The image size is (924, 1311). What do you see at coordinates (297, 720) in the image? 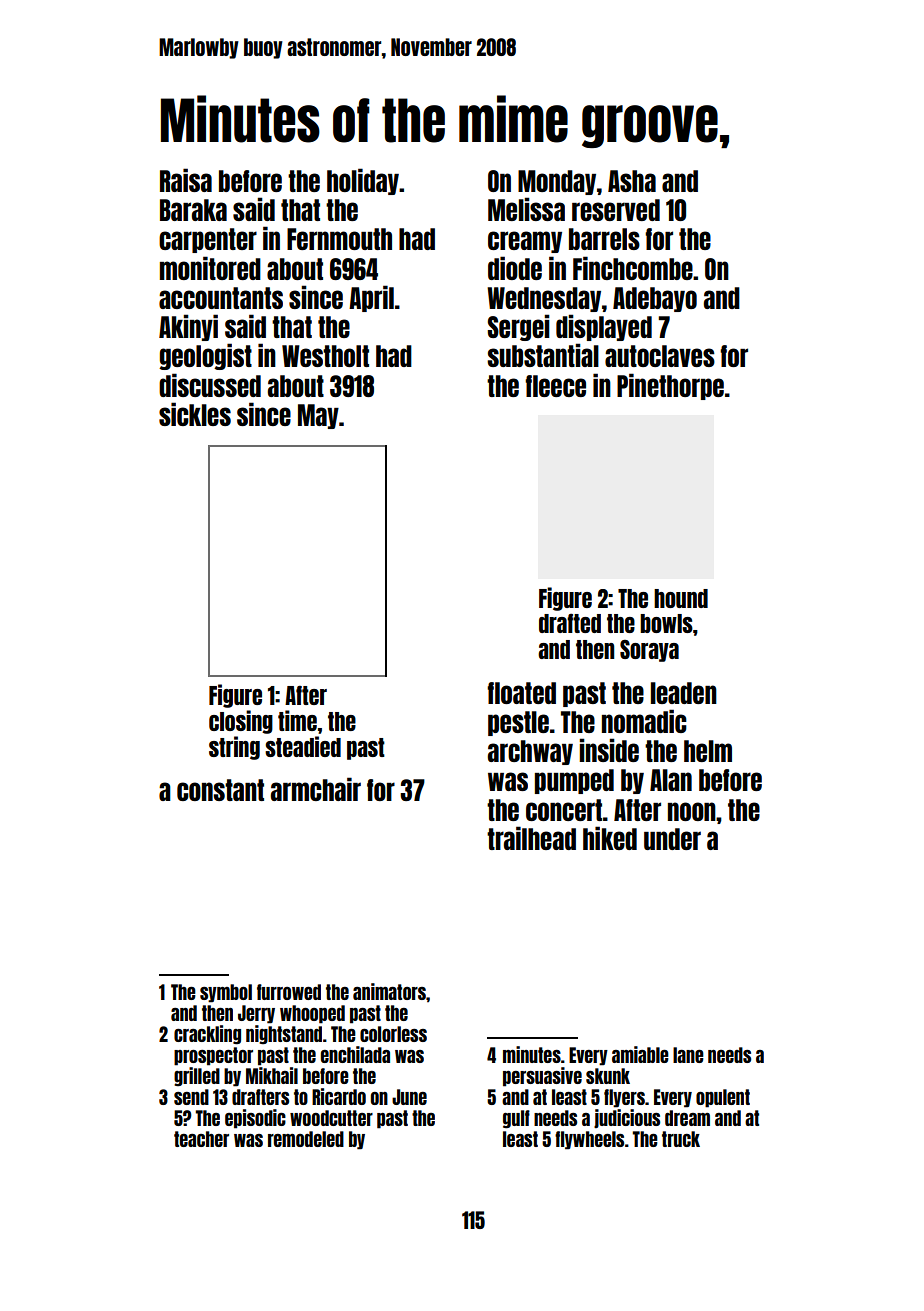
I see `time` at bounding box center [297, 720].
